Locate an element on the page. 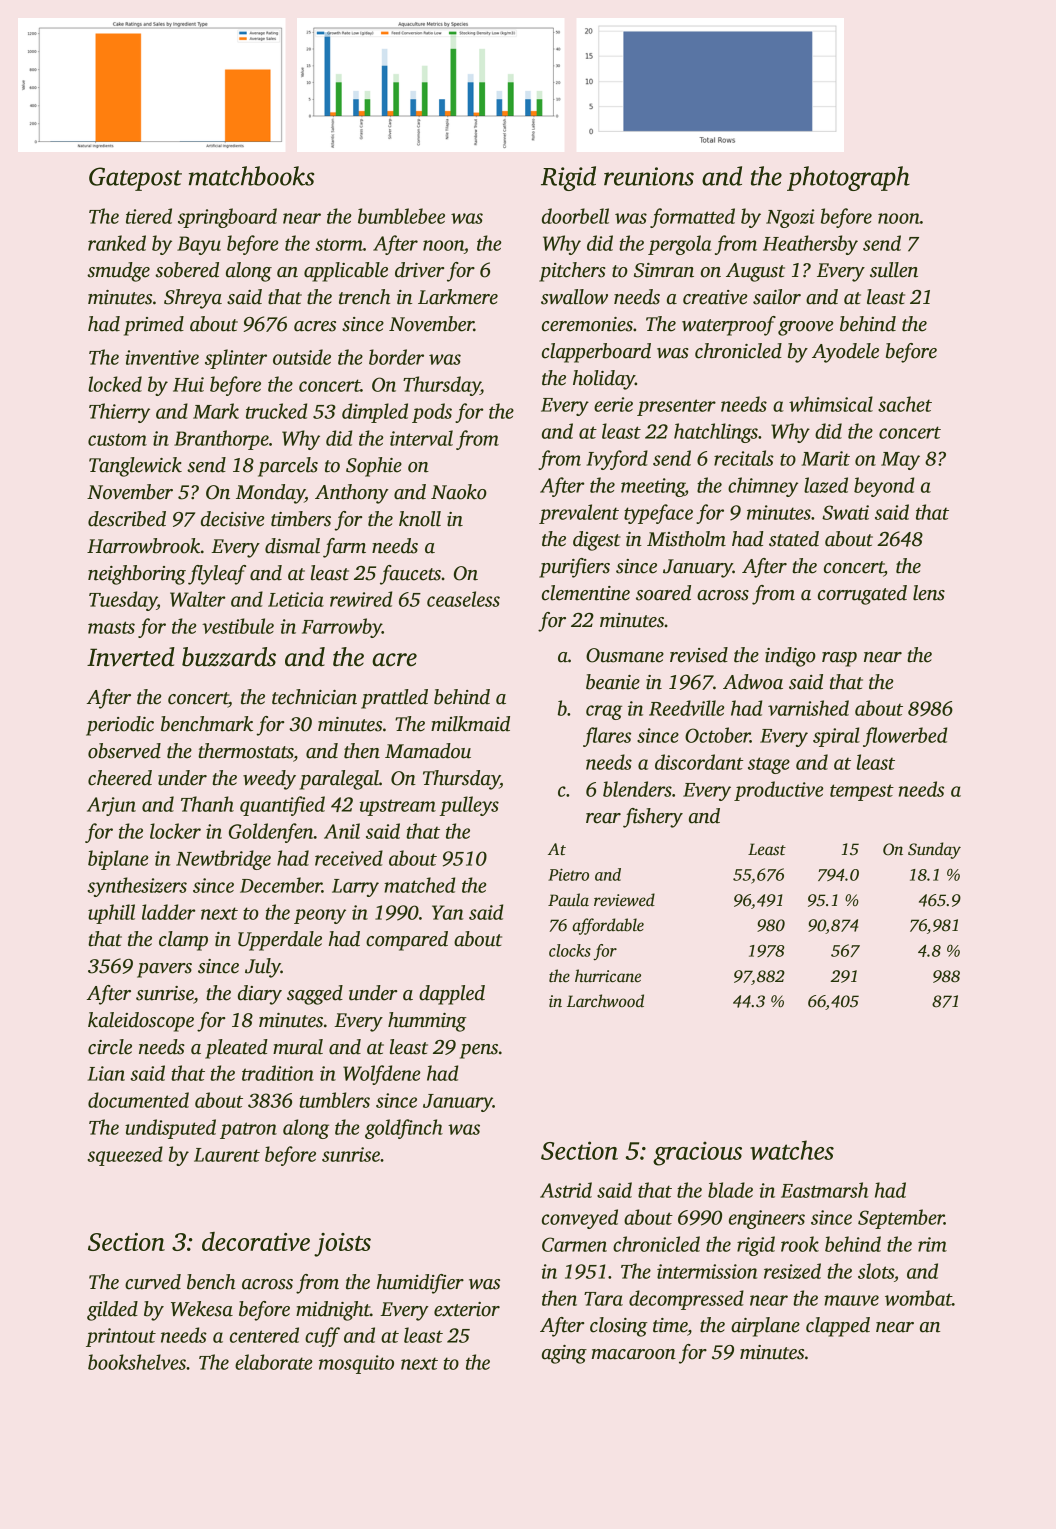 The width and height of the image is (1056, 1529). Mamadou is located at coordinates (428, 751).
